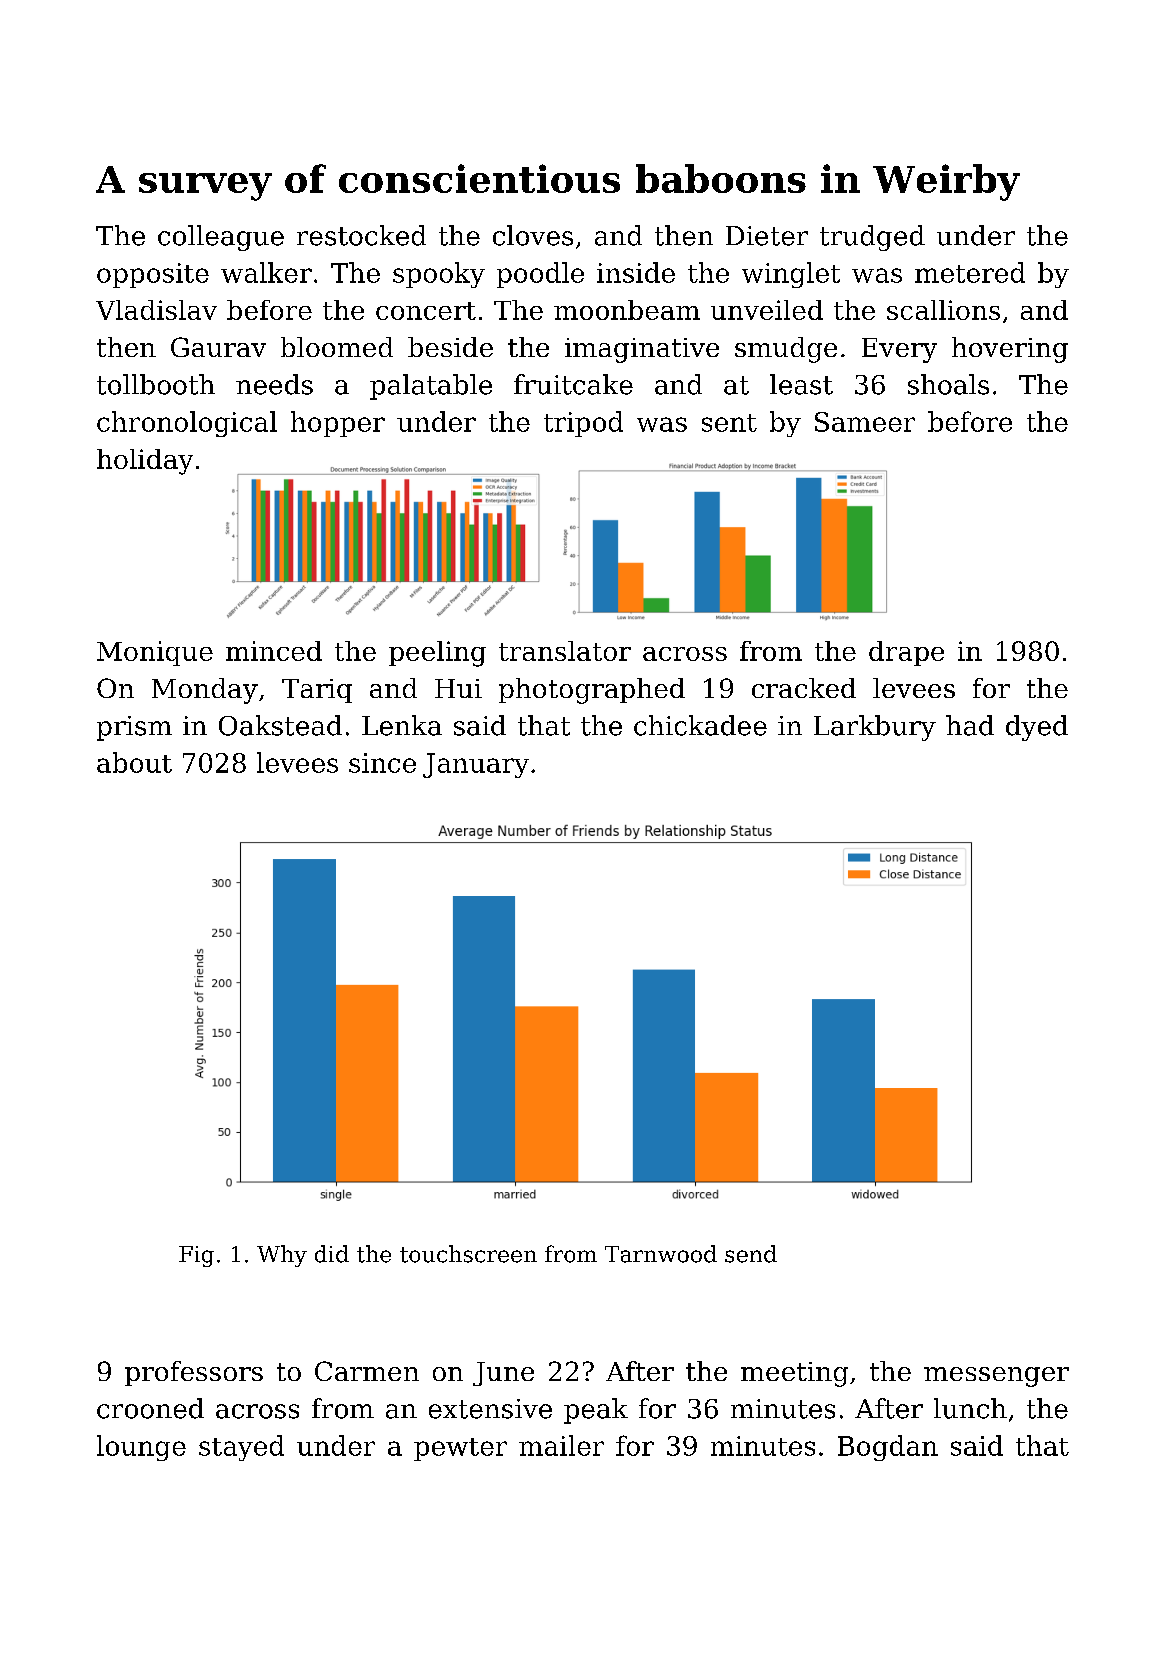 This image has height=1654, width=1165. Describe the element at coordinates (282, 1256) in the image. I see `Why` at that location.
